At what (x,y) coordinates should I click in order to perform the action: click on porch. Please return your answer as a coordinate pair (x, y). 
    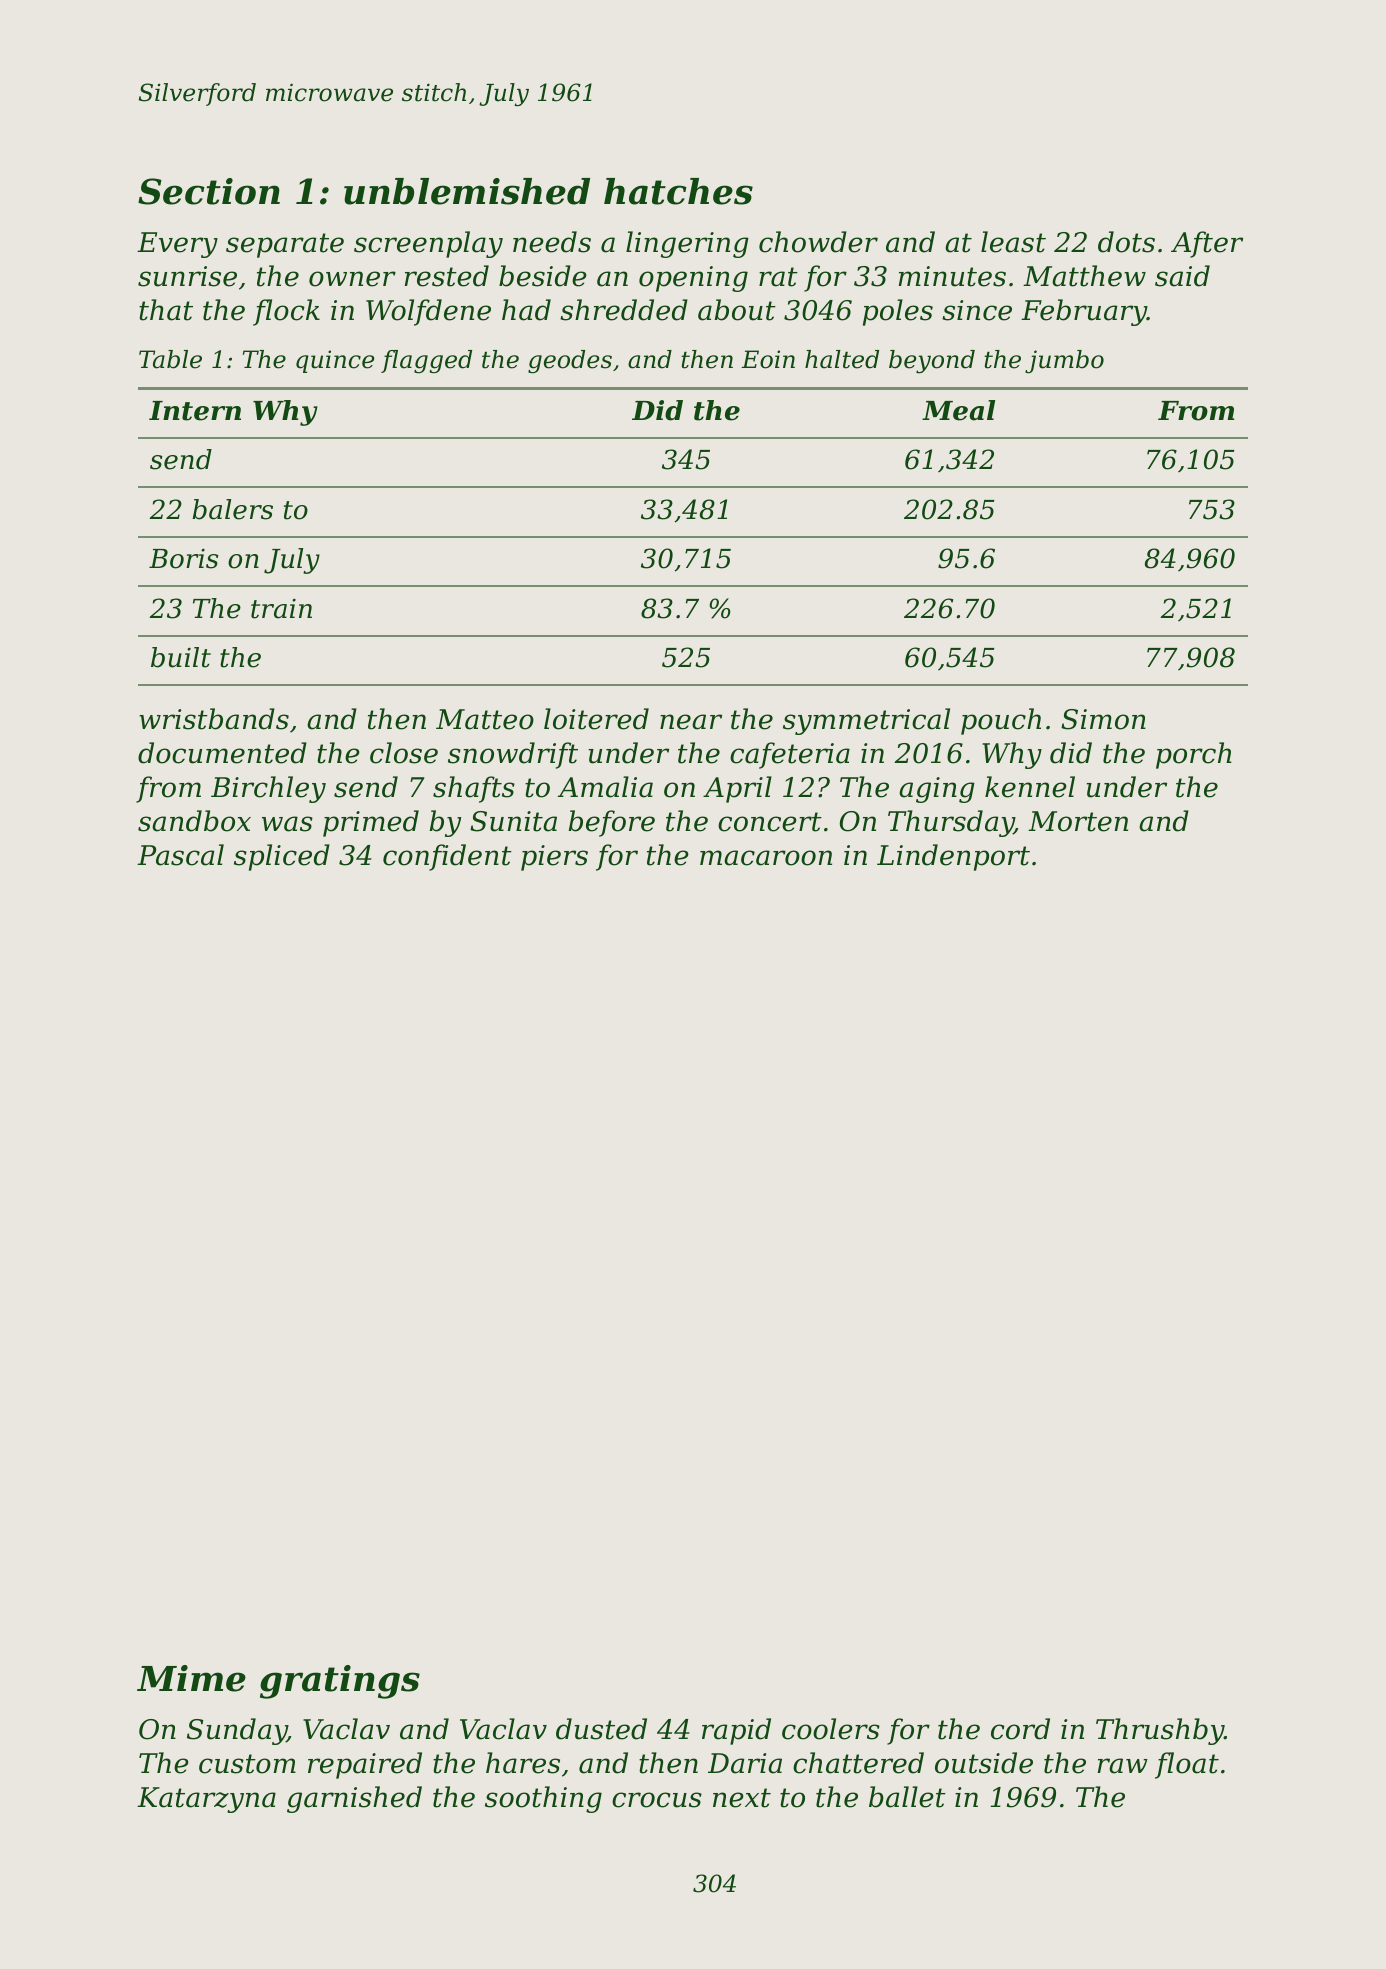
    Looking at the image, I should click on (1194, 755).
